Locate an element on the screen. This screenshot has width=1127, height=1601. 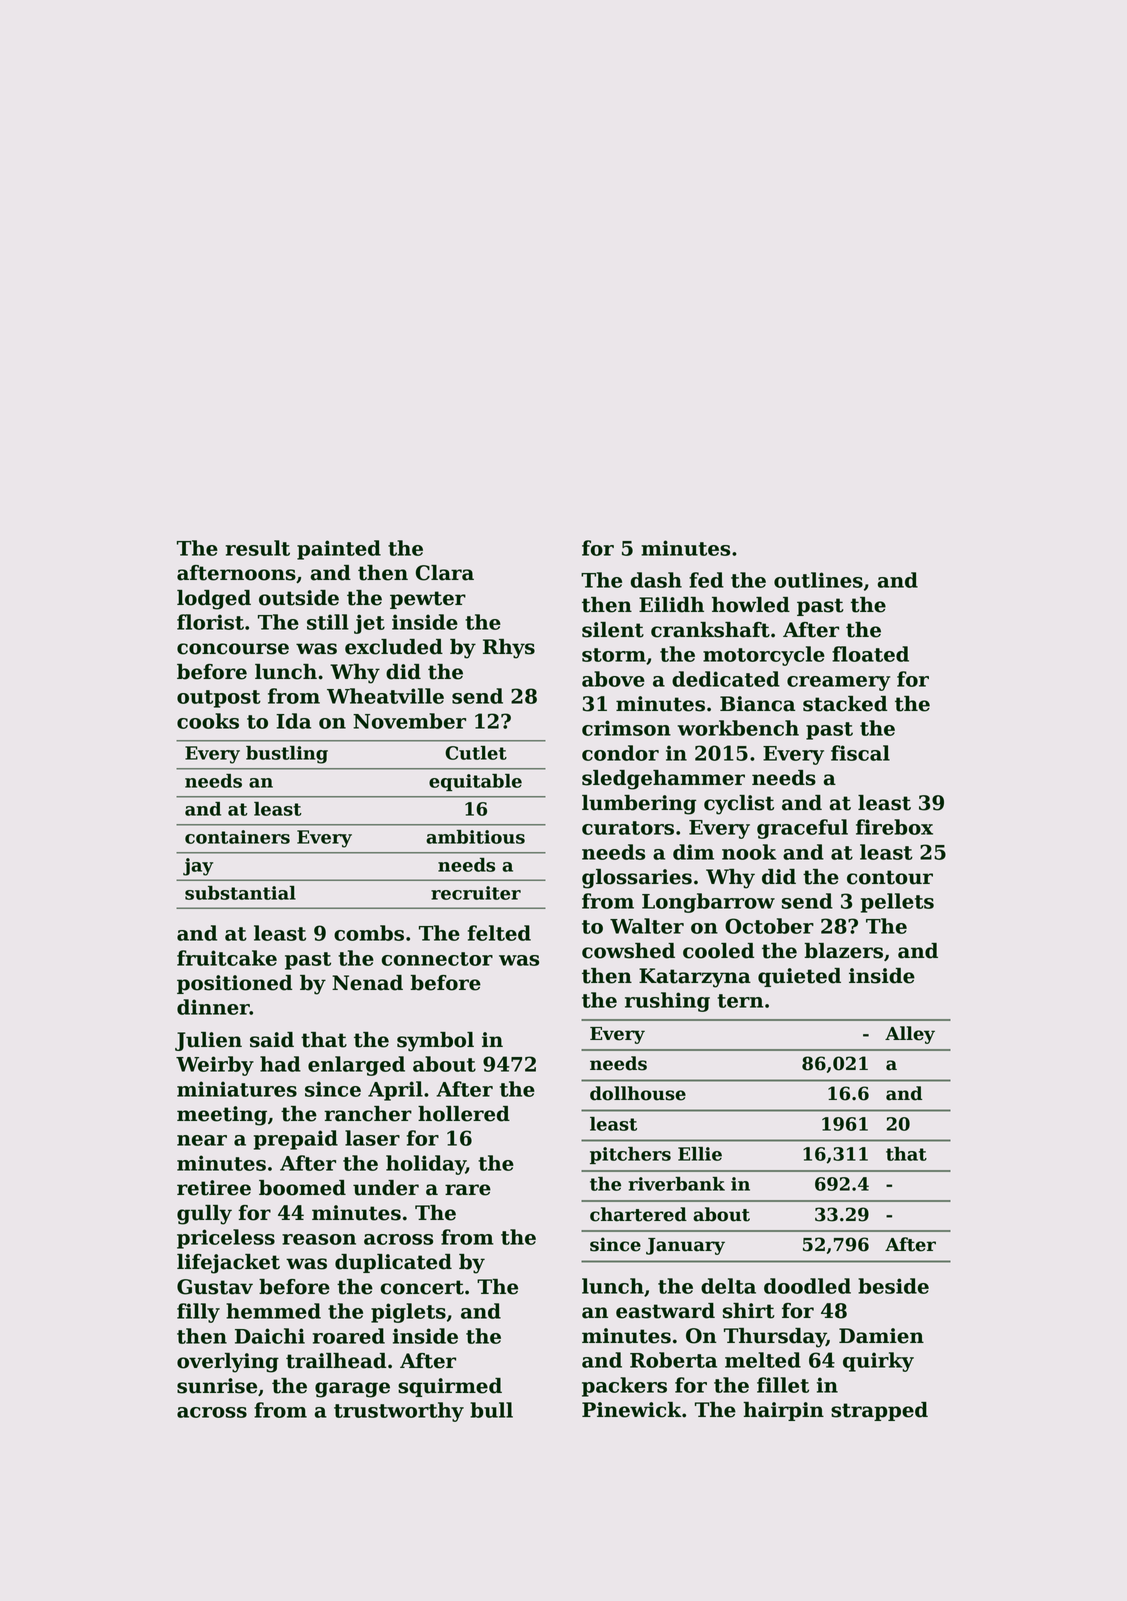
Nenad is located at coordinates (367, 983).
